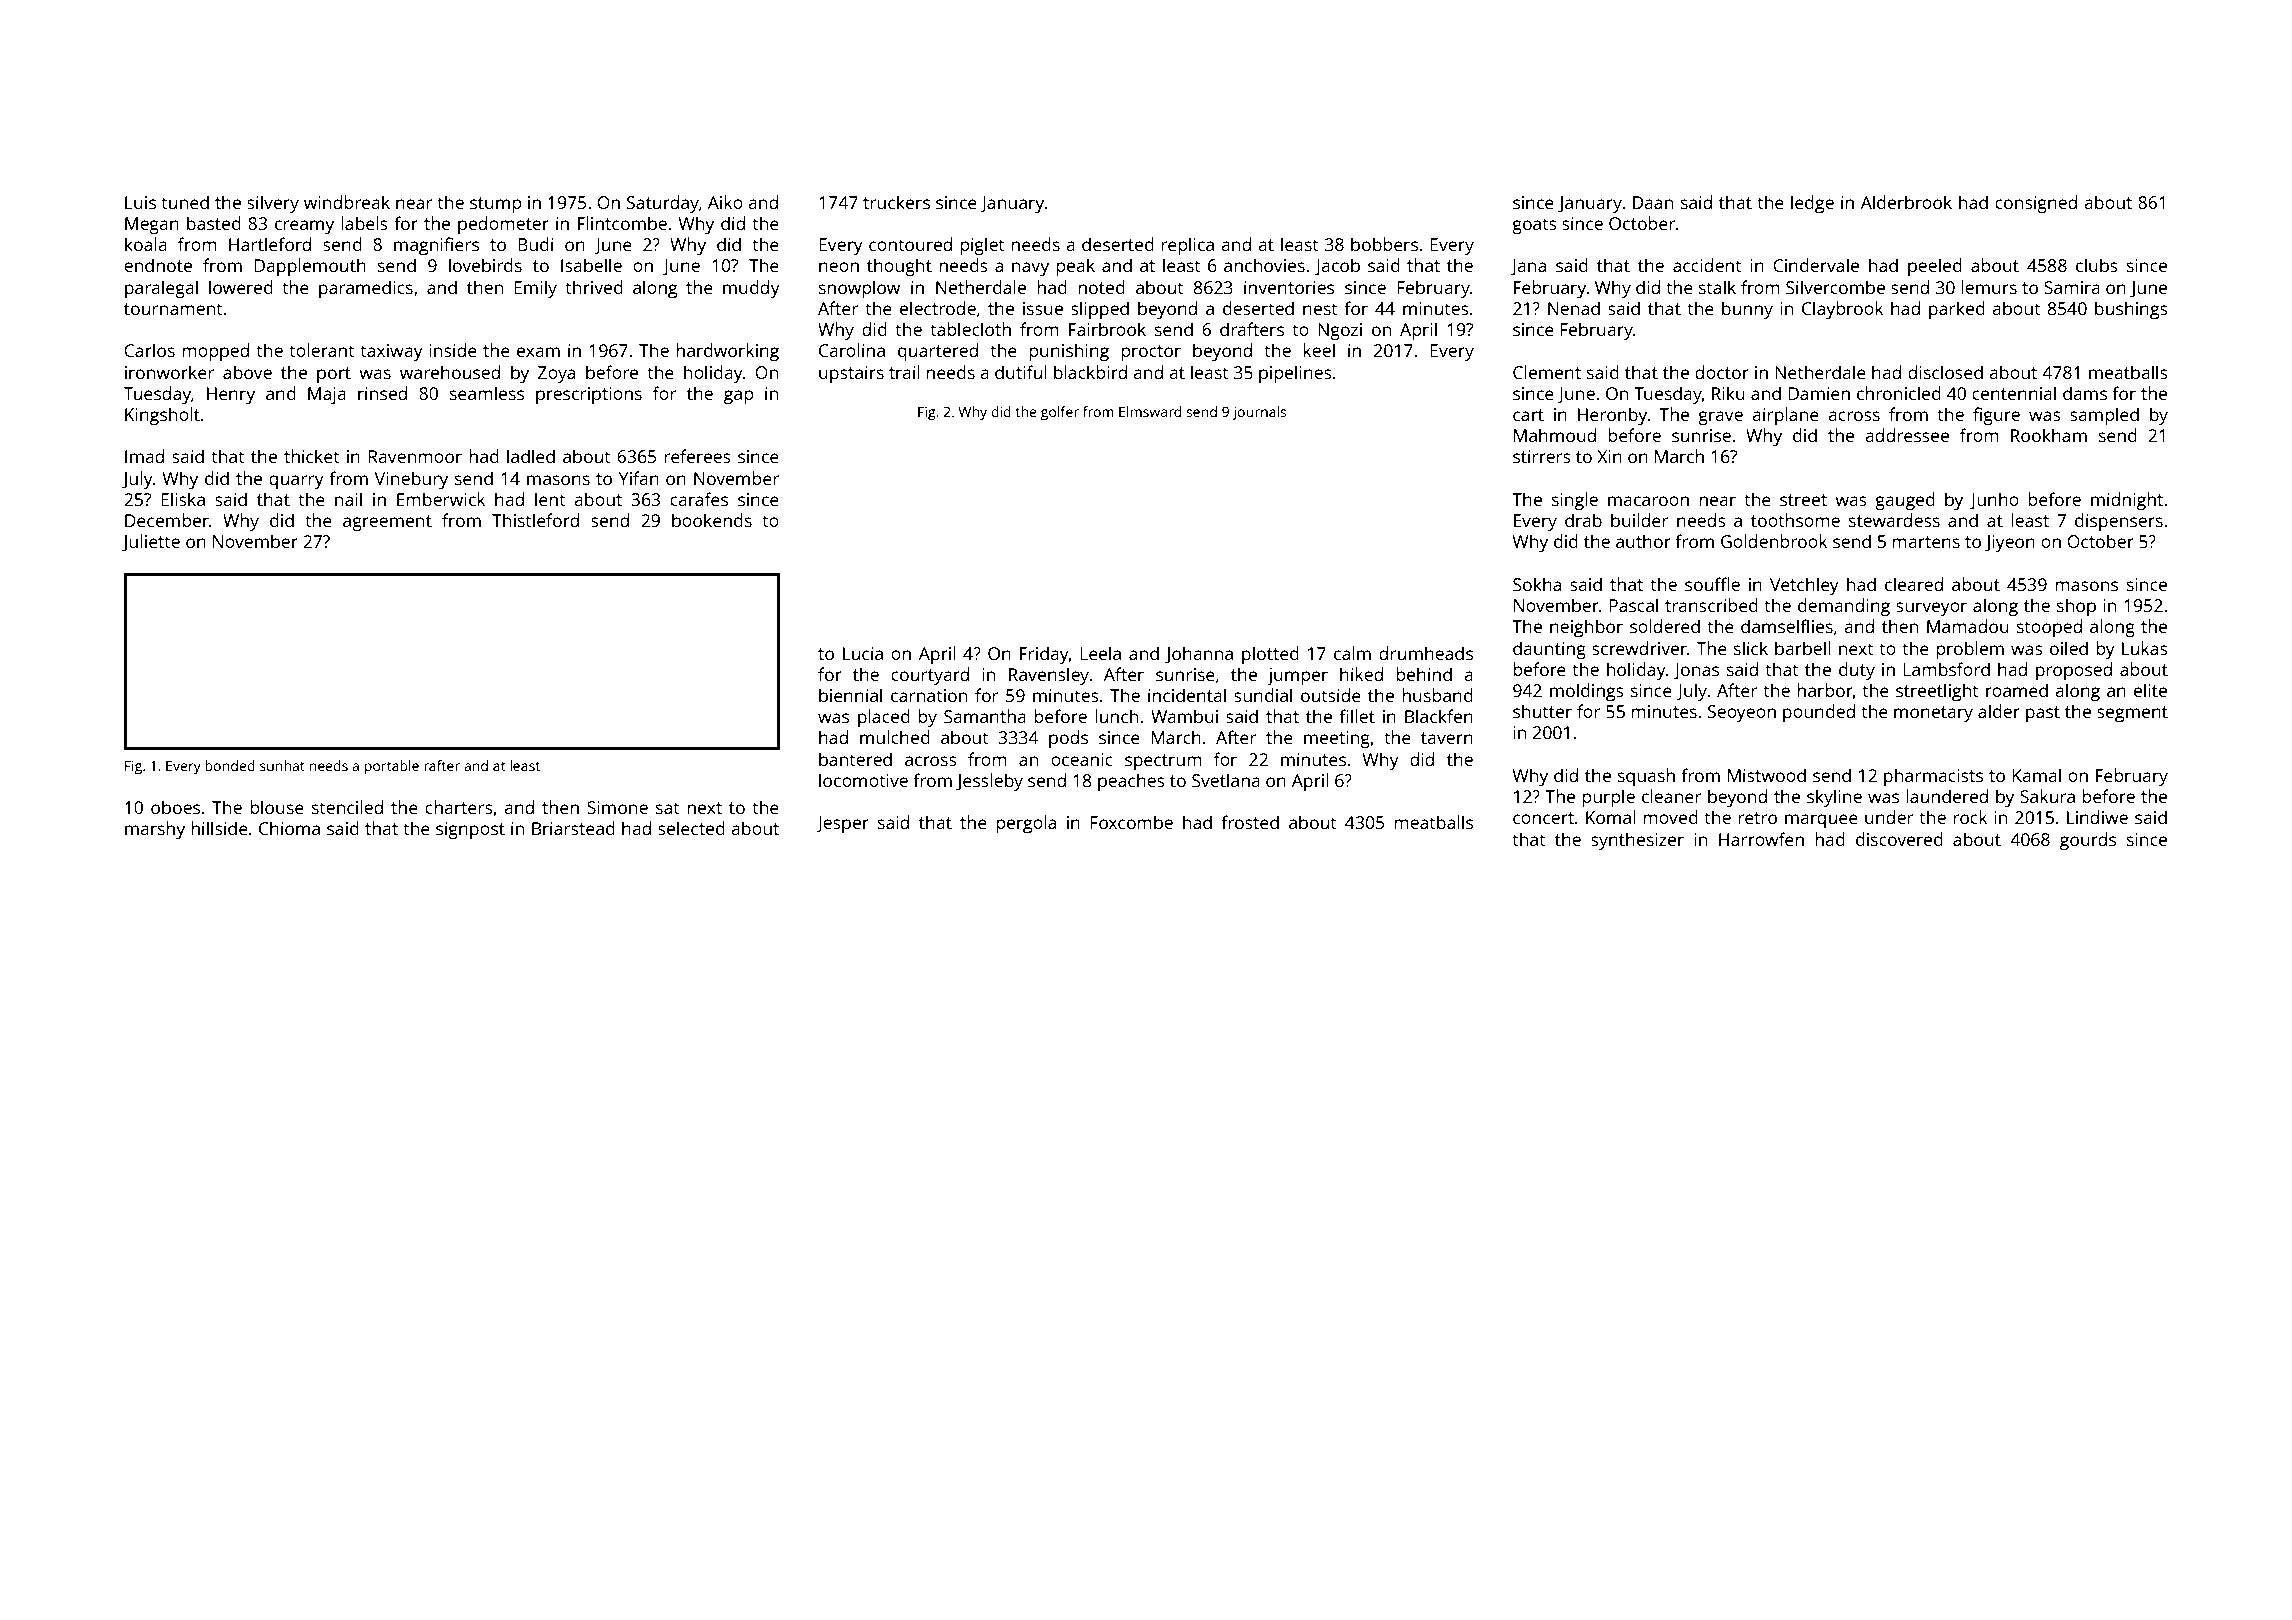 This screenshot has width=2292, height=1620. I want to click on stewardess, so click(1894, 520).
